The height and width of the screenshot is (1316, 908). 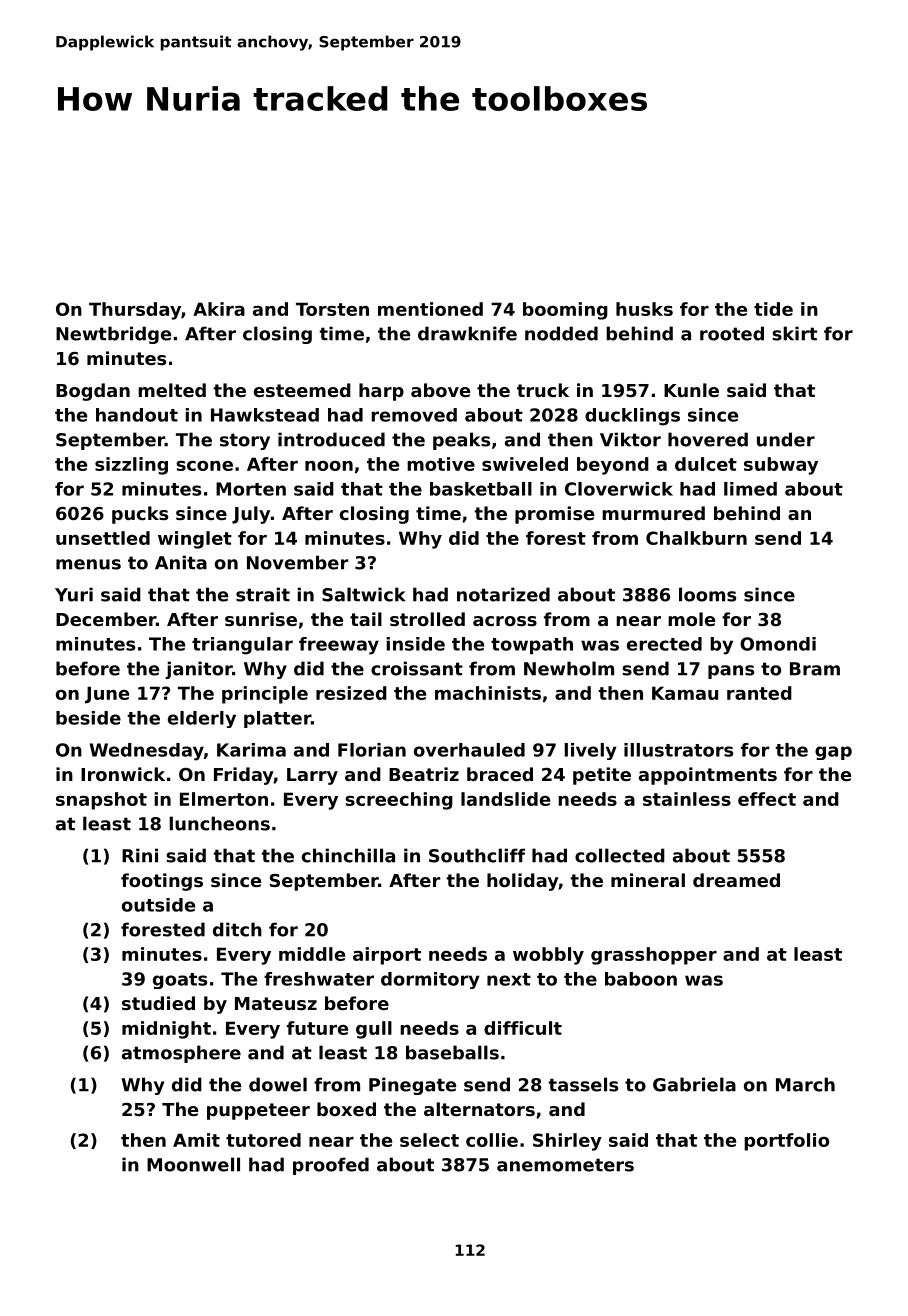 What do you see at coordinates (251, 750) in the screenshot?
I see `Karima` at bounding box center [251, 750].
